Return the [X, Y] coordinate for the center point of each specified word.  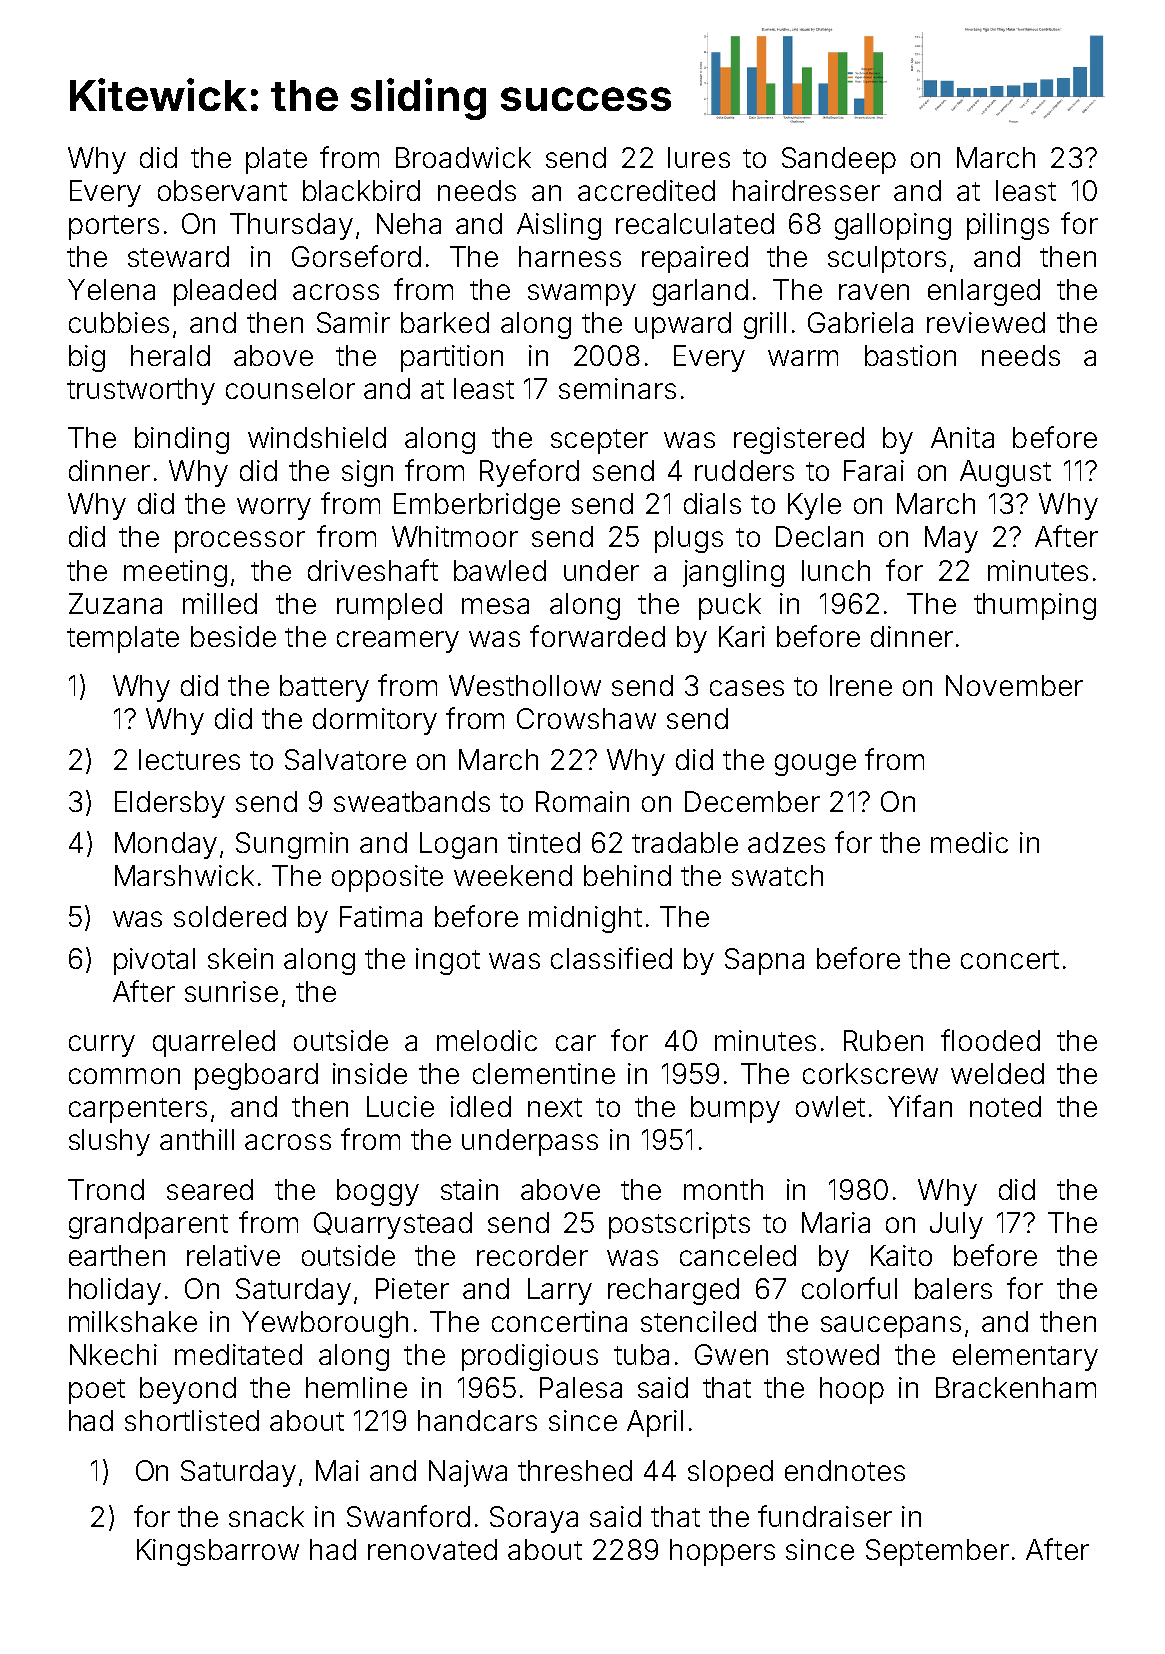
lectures [189, 759]
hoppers [722, 1552]
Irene [861, 685]
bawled [500, 570]
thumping [1035, 606]
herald [170, 355]
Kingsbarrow [218, 1552]
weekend [513, 875]
